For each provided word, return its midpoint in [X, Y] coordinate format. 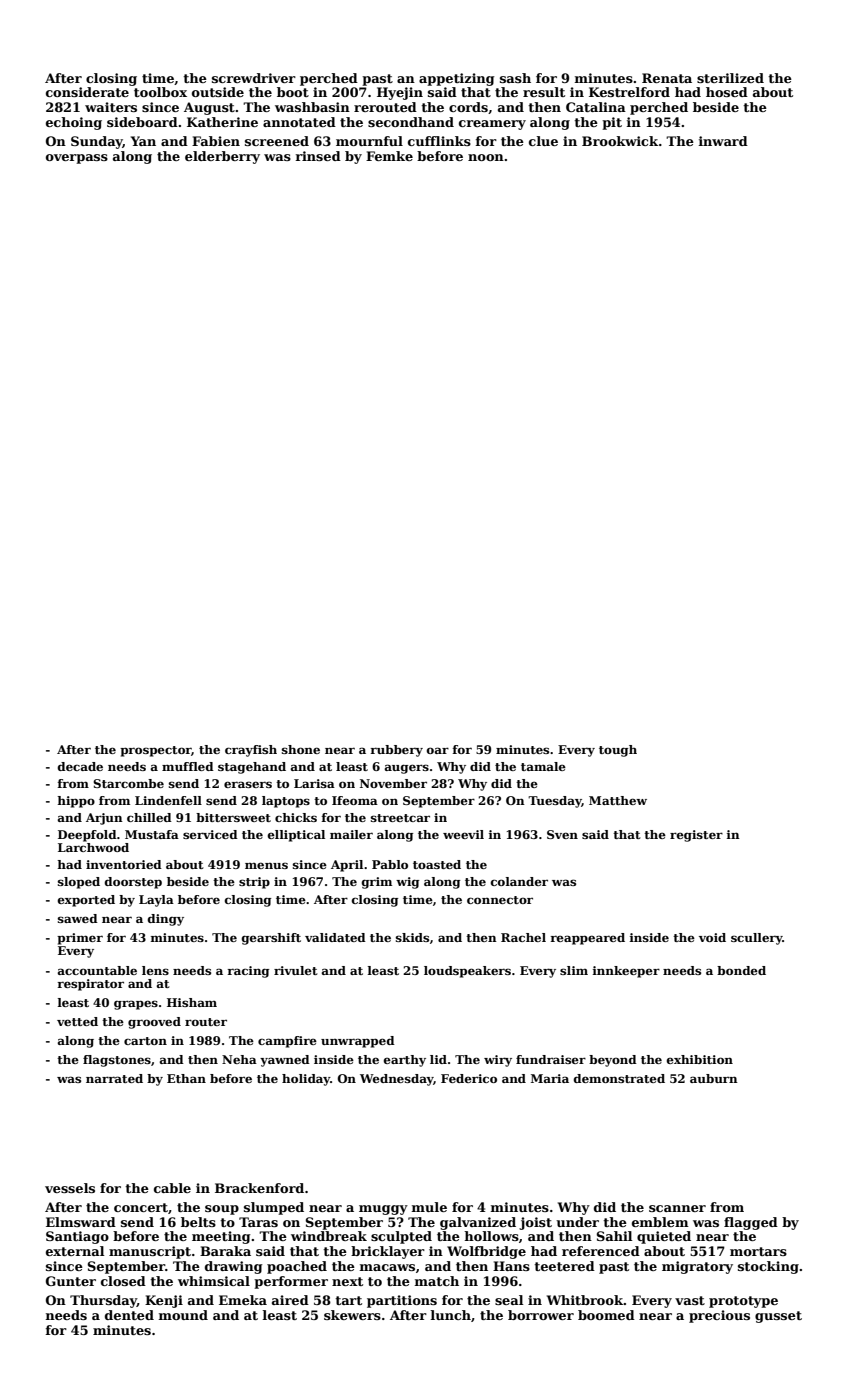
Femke [389, 156]
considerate [87, 92]
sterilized [730, 78]
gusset [778, 1317]
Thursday [103, 1301]
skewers [352, 1315]
